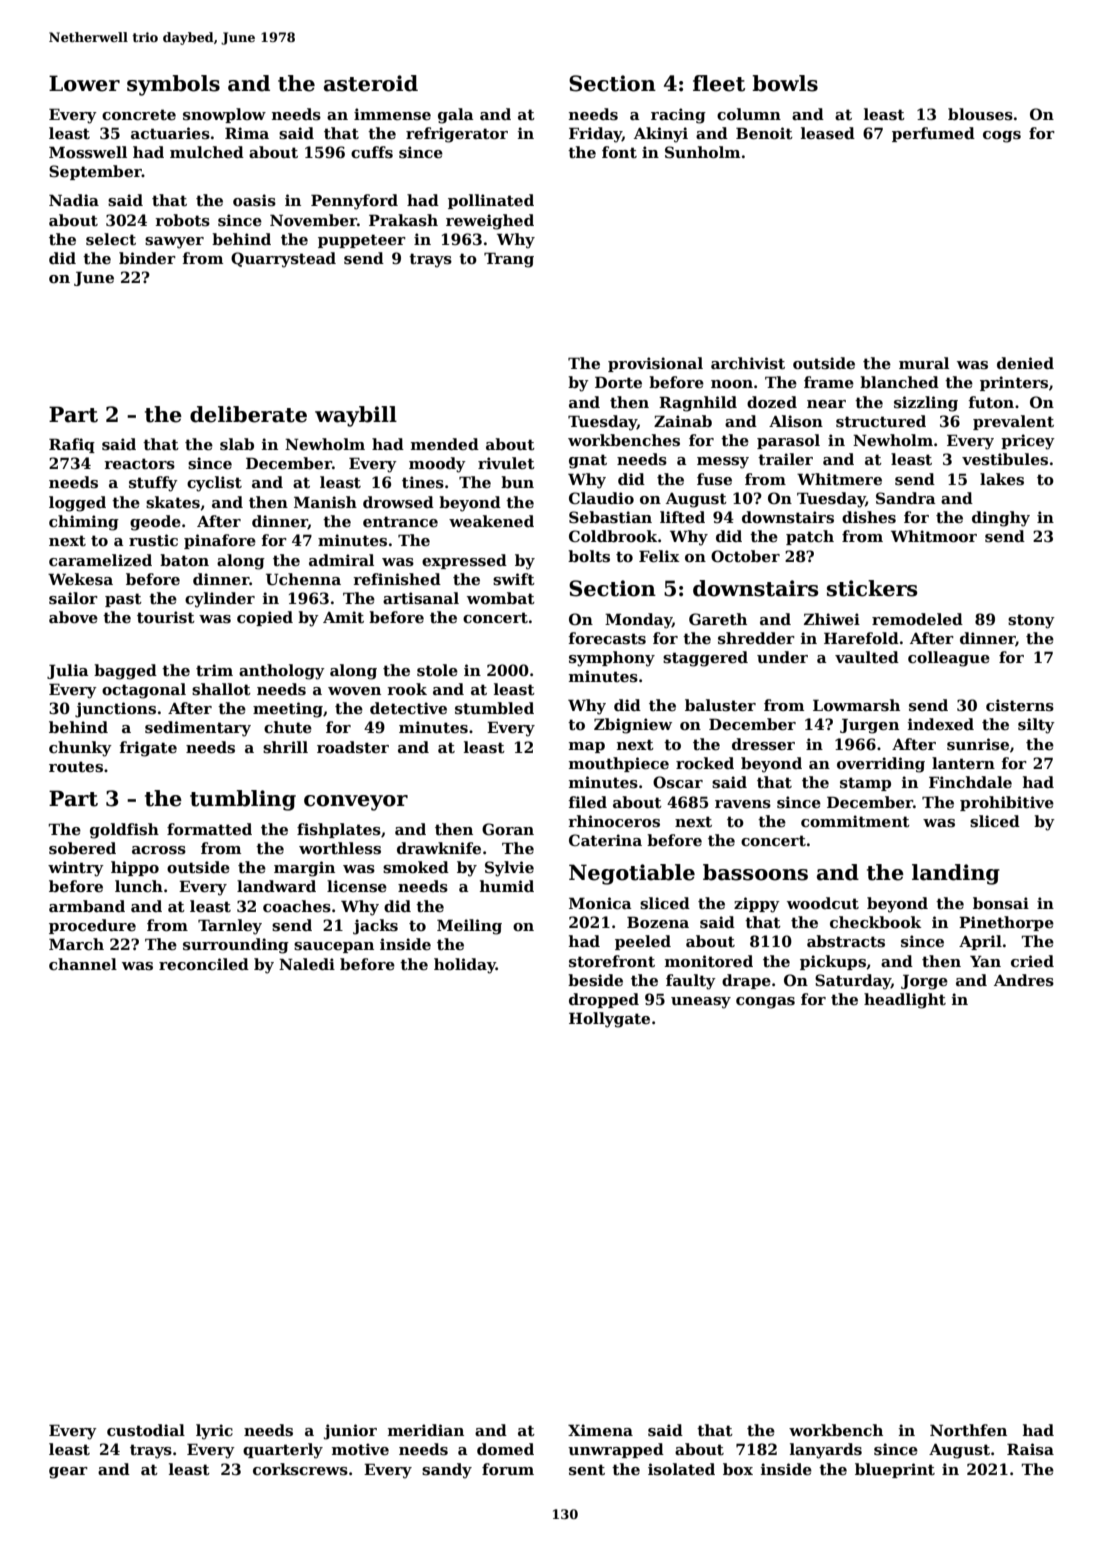 This screenshot has width=1103, height=1560. What do you see at coordinates (681, 1469) in the screenshot?
I see `isolated` at bounding box center [681, 1469].
